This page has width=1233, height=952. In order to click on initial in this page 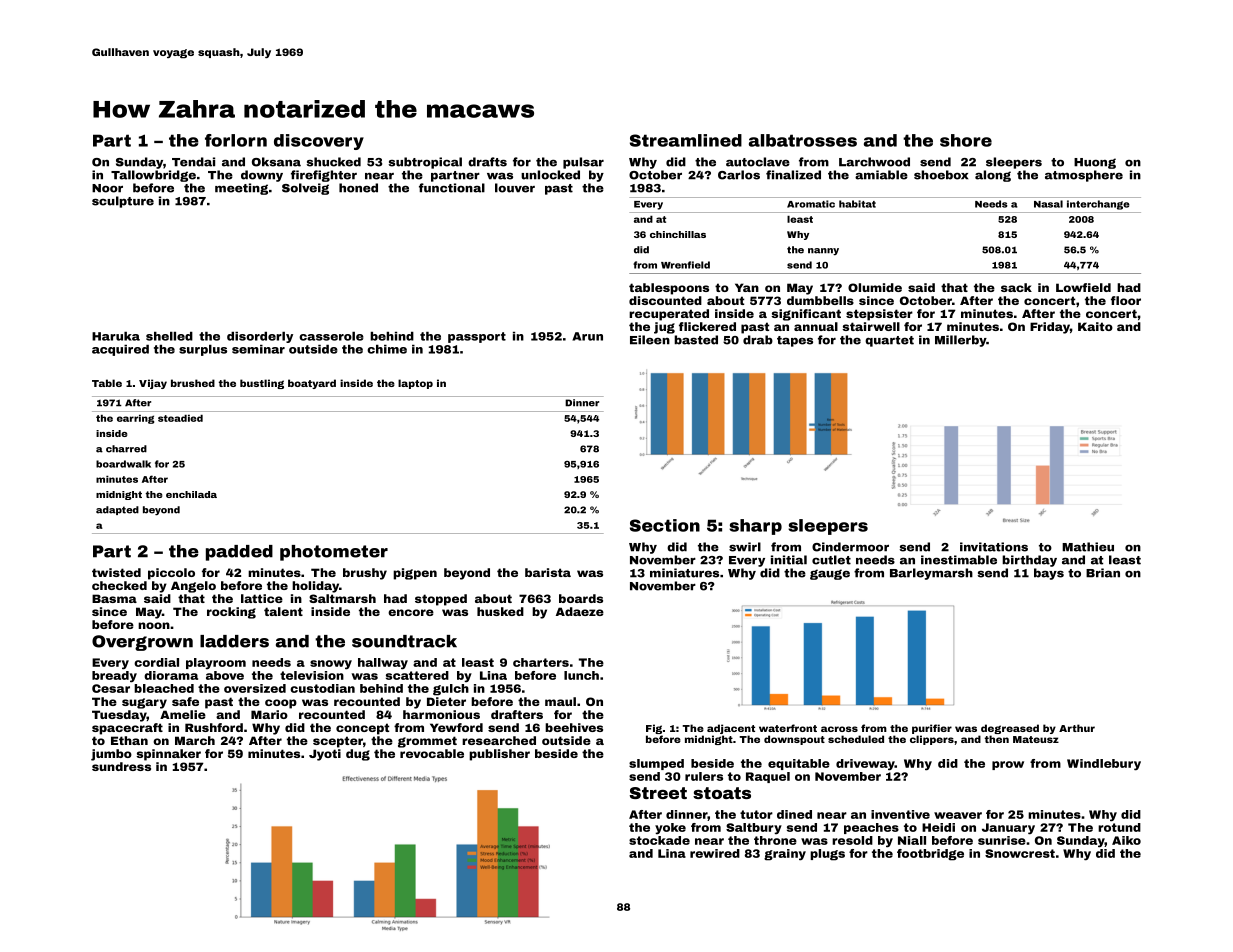, I will do `click(789, 560)`.
